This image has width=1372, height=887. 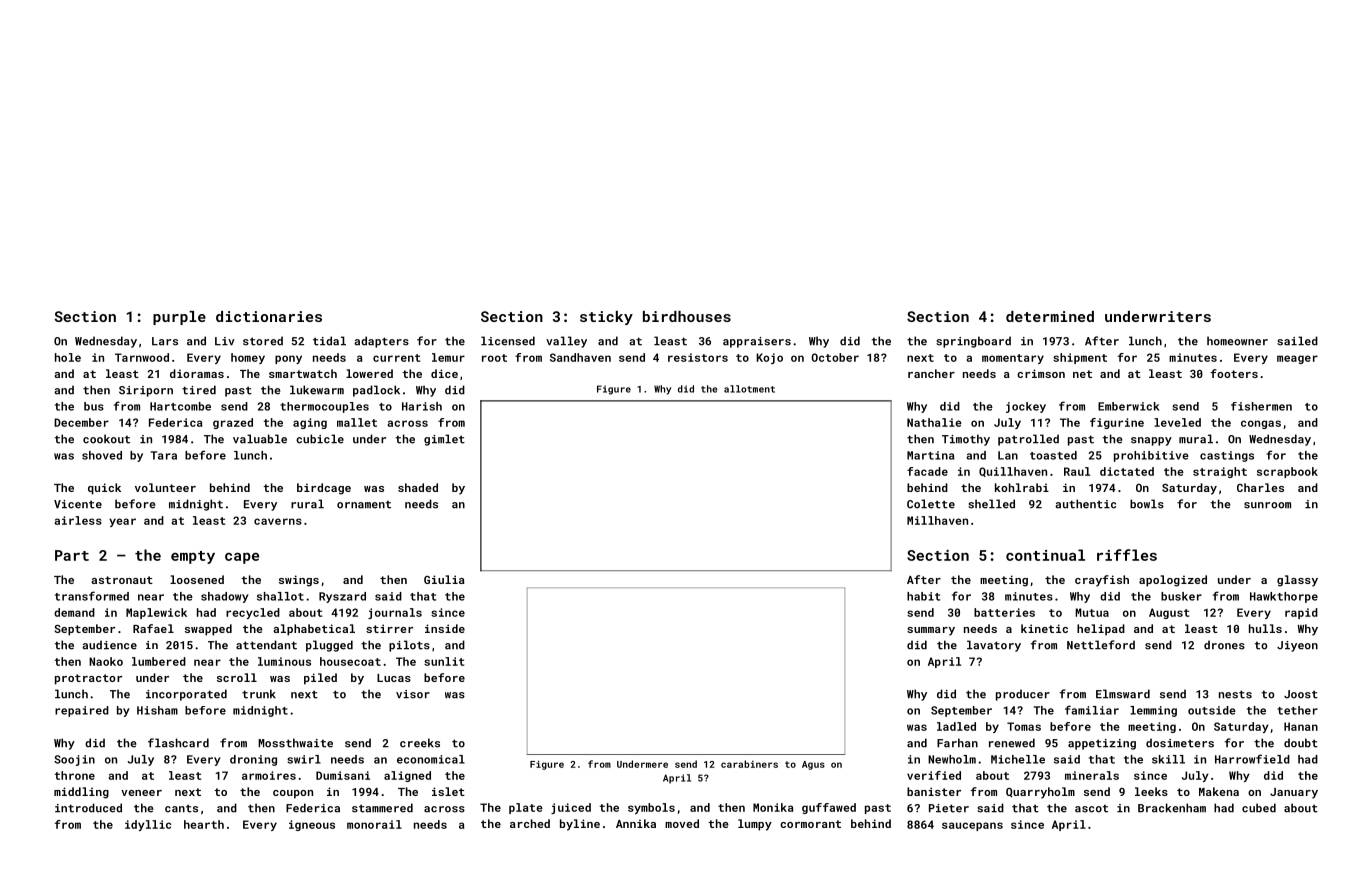 What do you see at coordinates (1080, 358) in the image?
I see `shipment` at bounding box center [1080, 358].
